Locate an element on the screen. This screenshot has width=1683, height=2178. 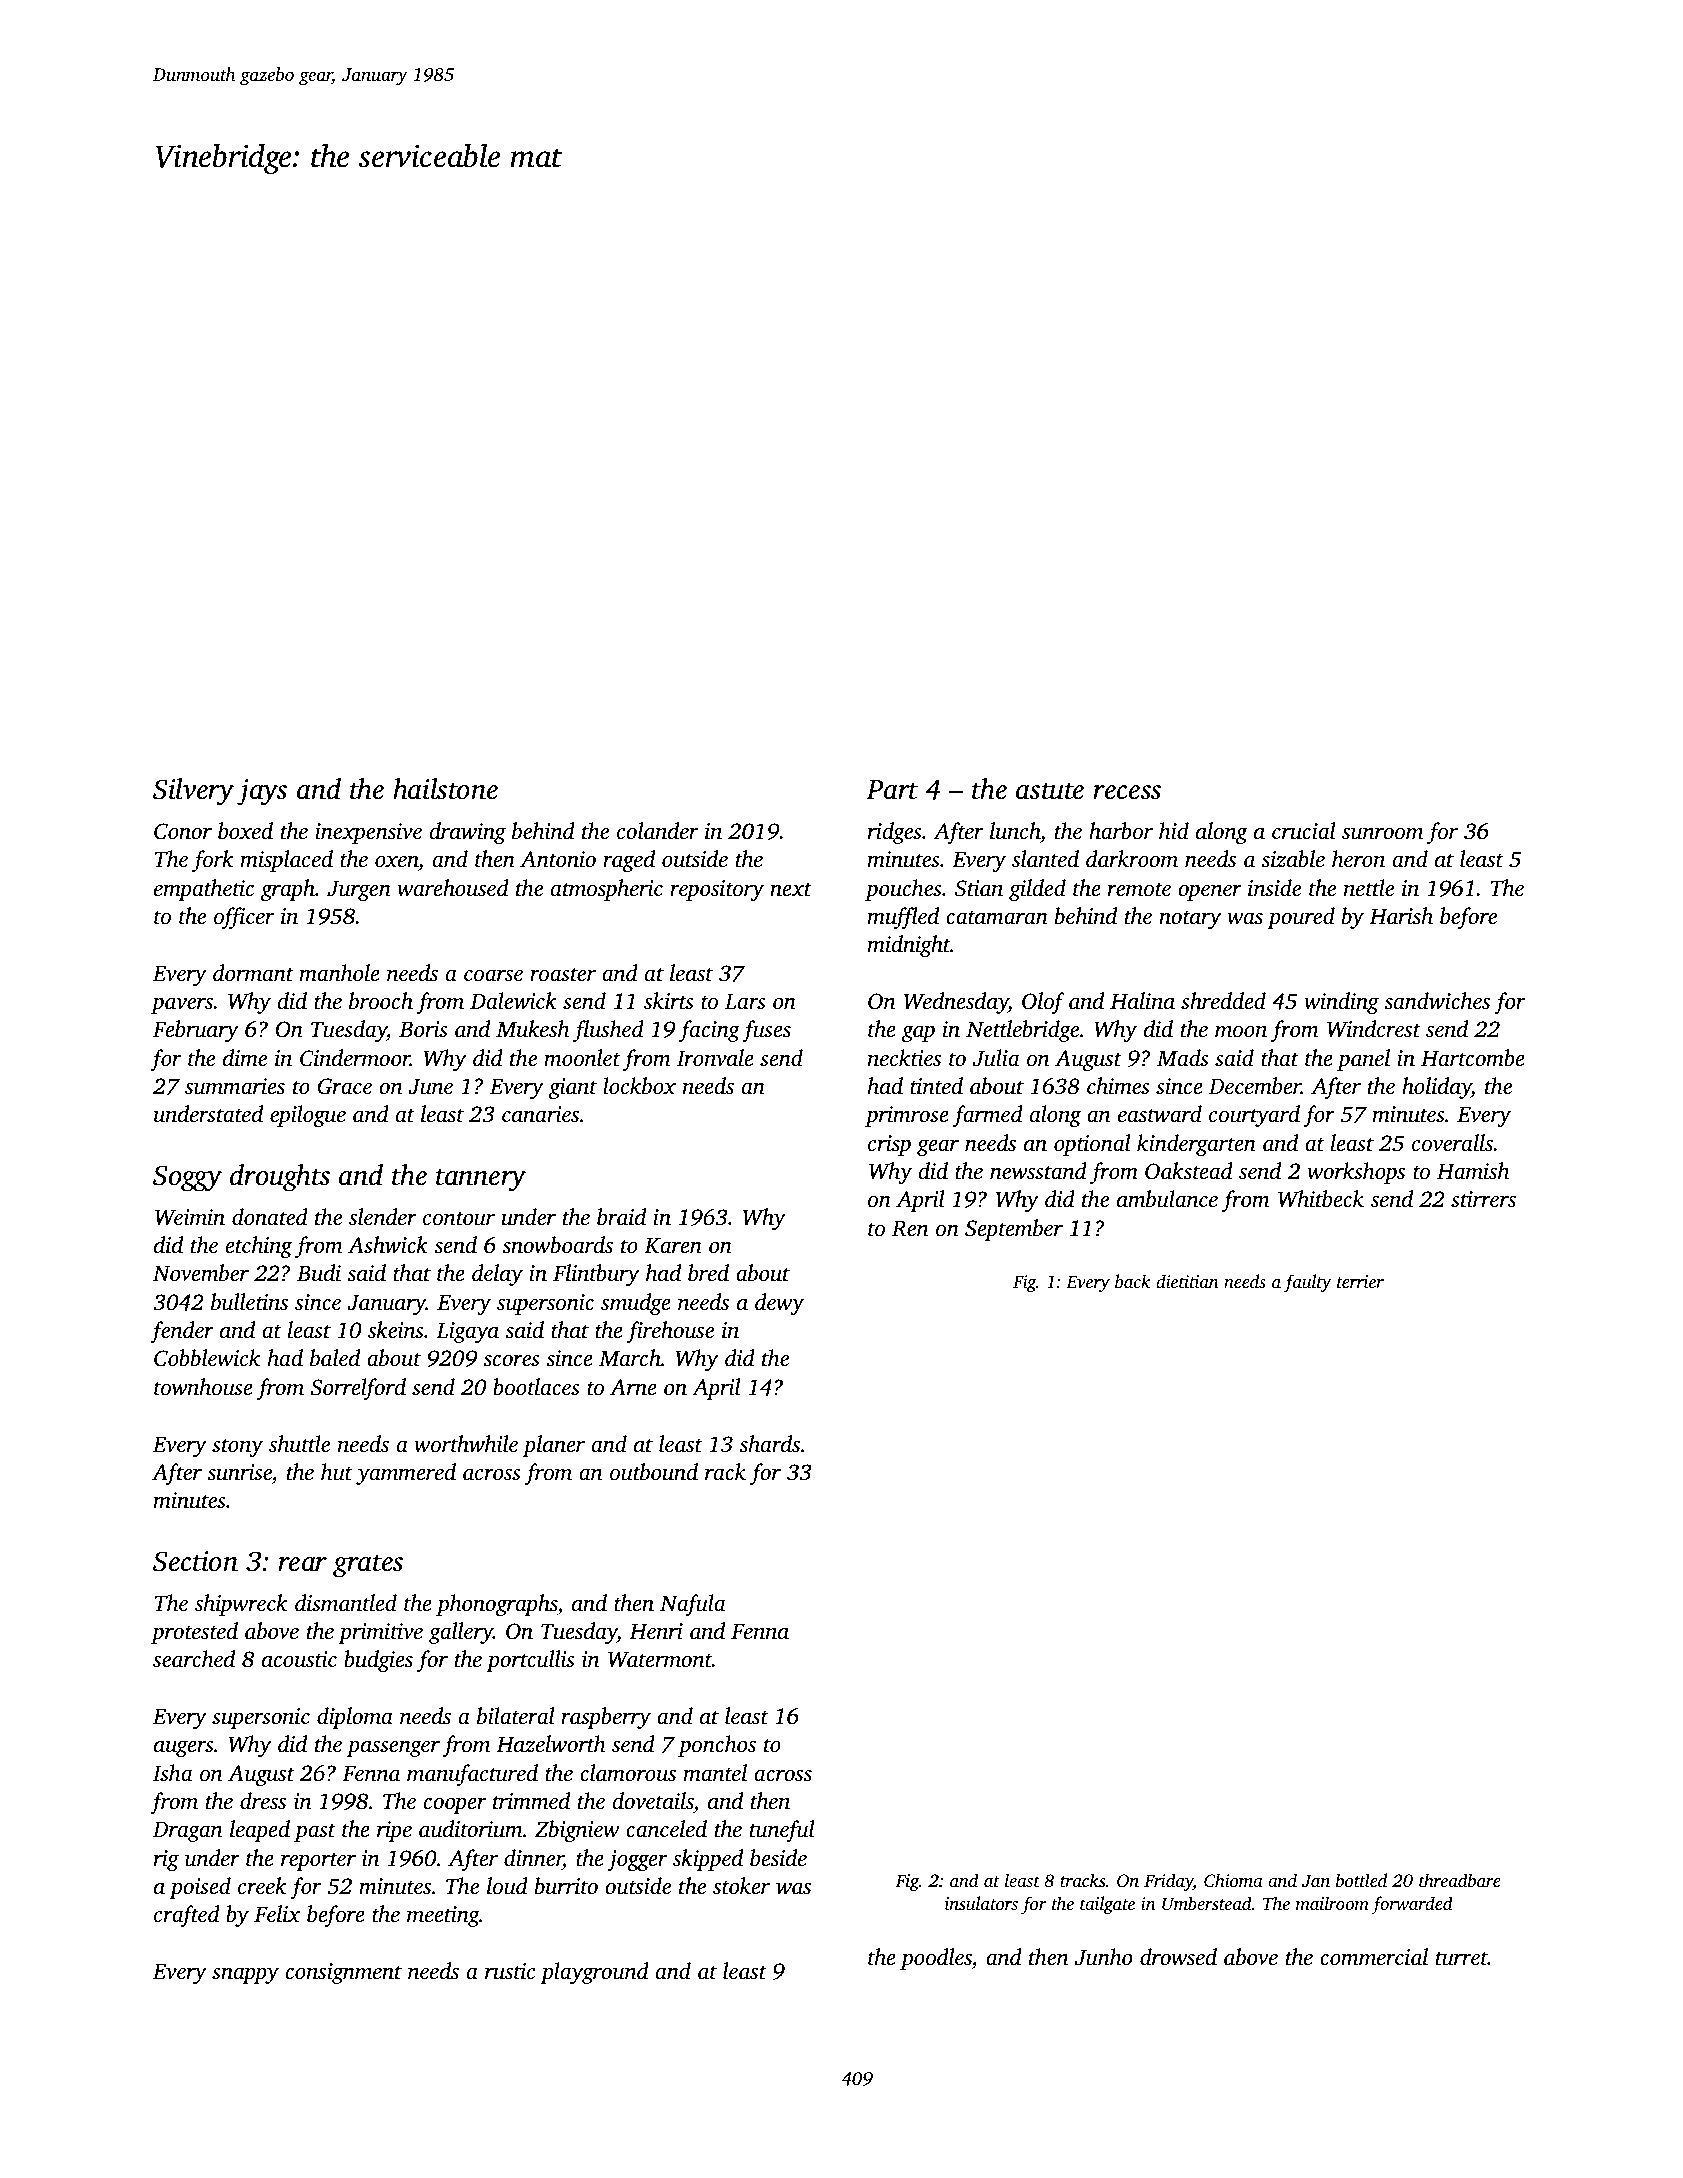
jays is located at coordinates (262, 792).
